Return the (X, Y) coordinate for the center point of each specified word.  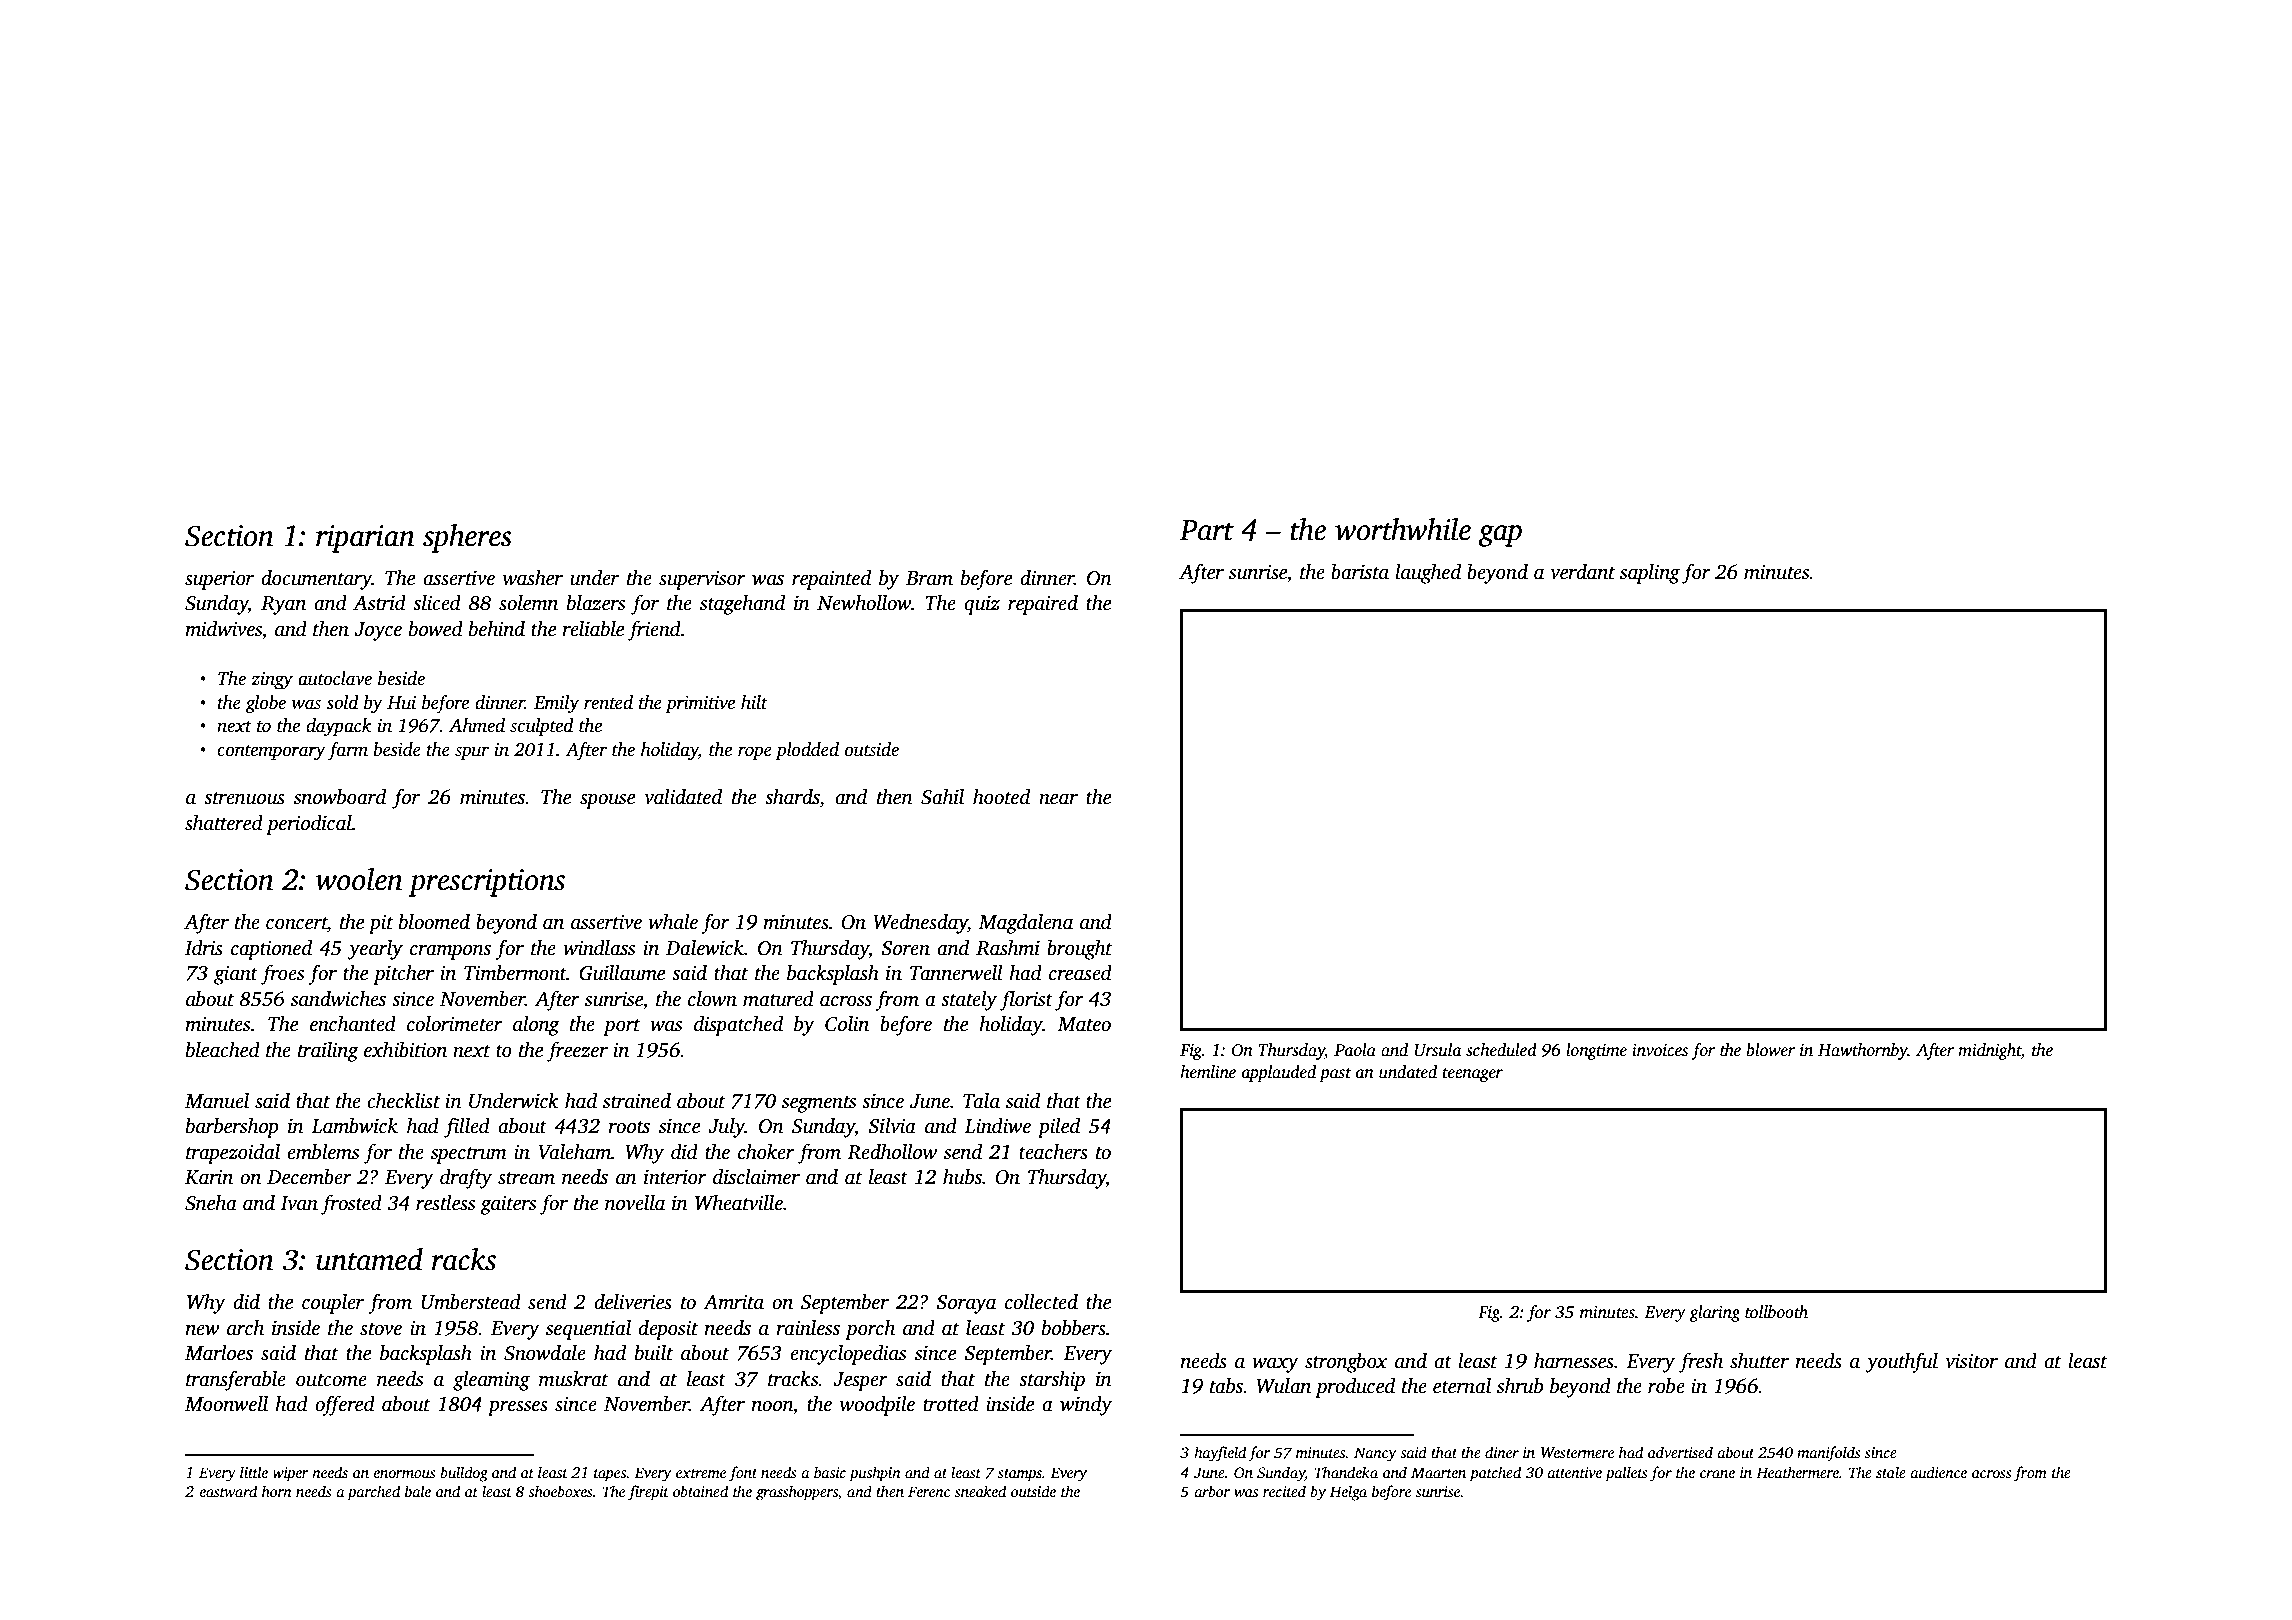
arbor (1212, 1491)
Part (1206, 530)
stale (1891, 1472)
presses (518, 1408)
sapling (1650, 574)
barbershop (232, 1128)
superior (219, 580)
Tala (981, 1101)
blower (1770, 1050)
